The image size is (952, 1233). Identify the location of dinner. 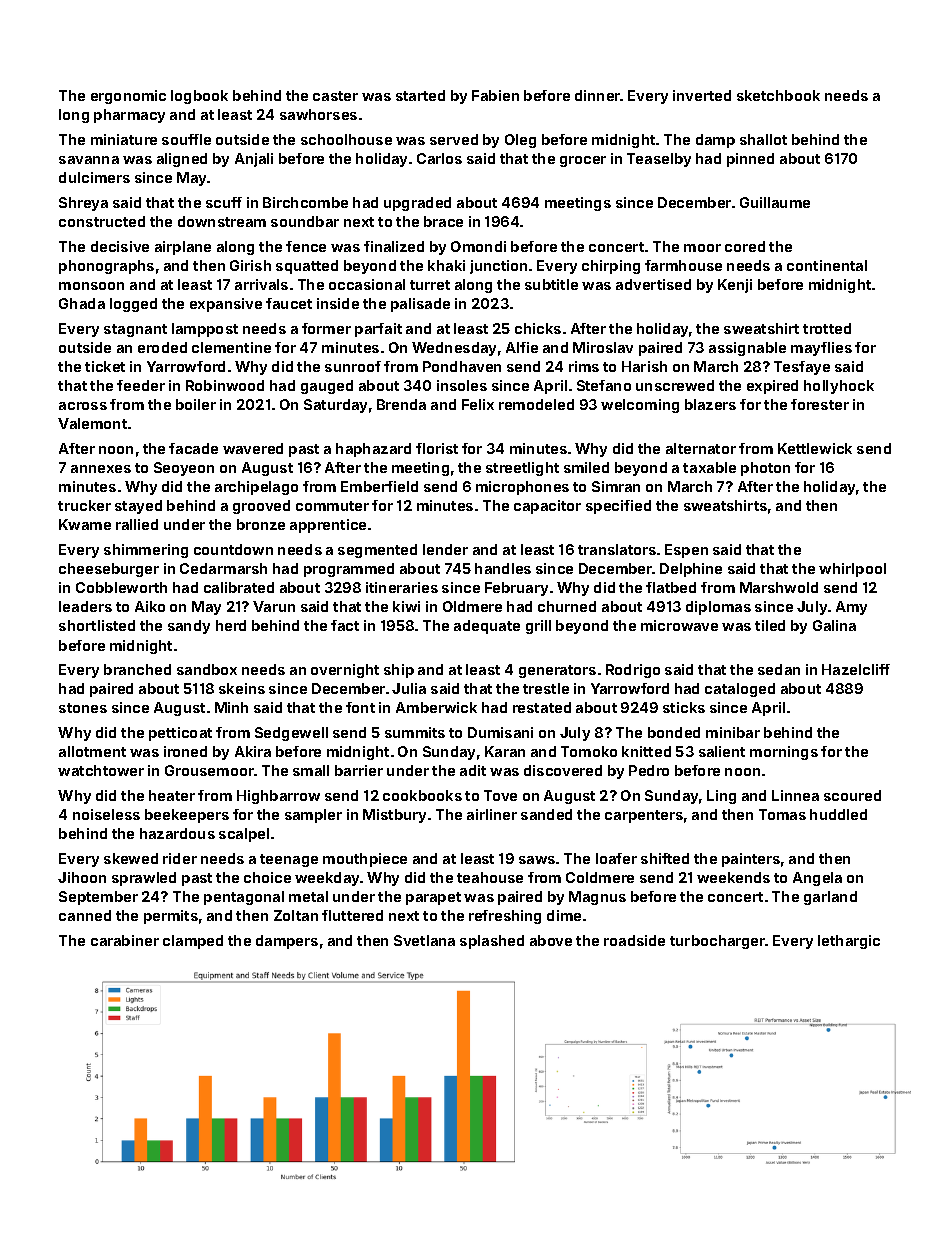
(598, 95).
